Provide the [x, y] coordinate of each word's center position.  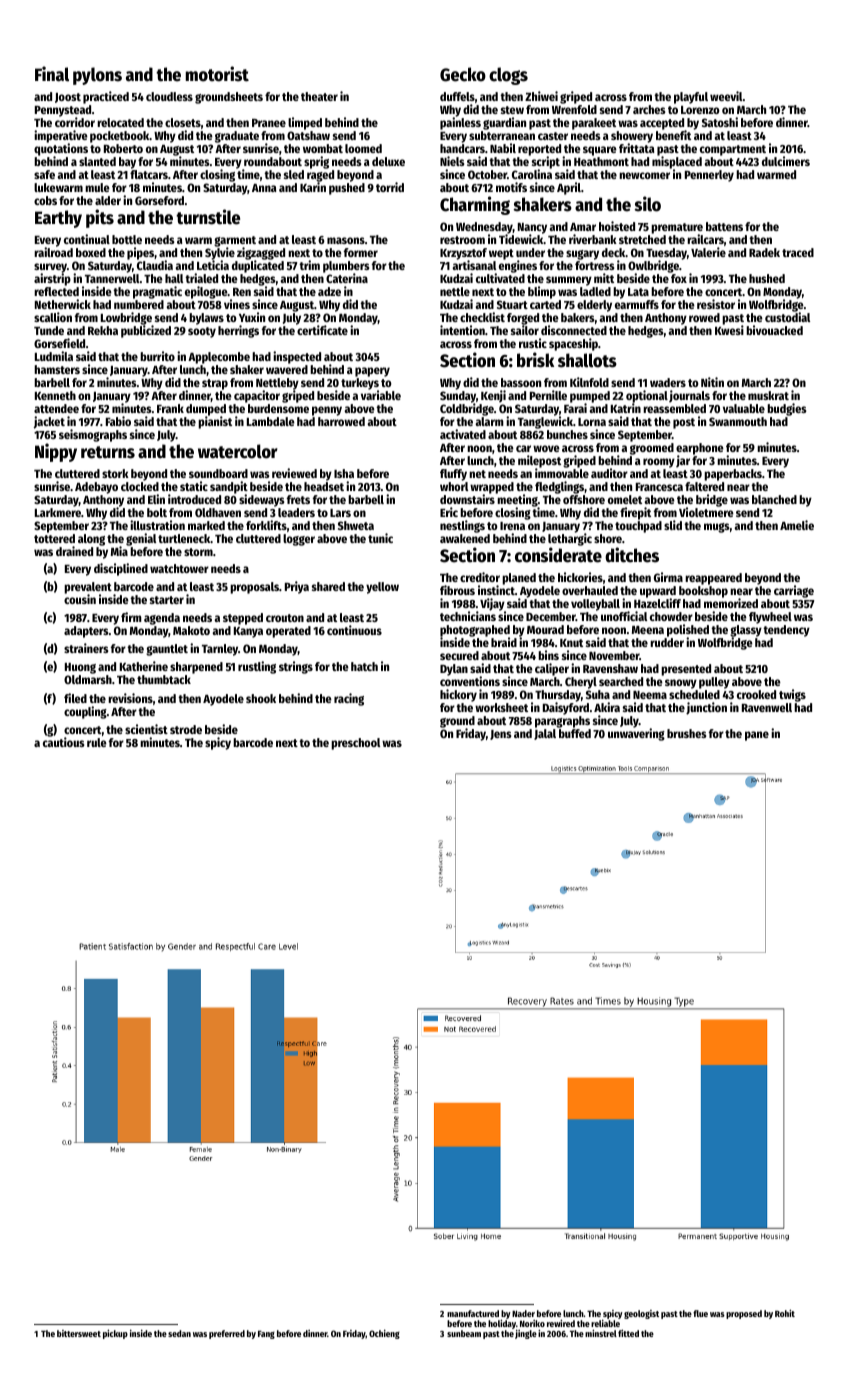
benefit [673, 135]
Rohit [785, 1313]
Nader [523, 1313]
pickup [115, 1334]
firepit [635, 513]
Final [52, 74]
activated [463, 434]
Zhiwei [541, 96]
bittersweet [79, 1333]
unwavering [636, 734]
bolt [157, 512]
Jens [501, 735]
